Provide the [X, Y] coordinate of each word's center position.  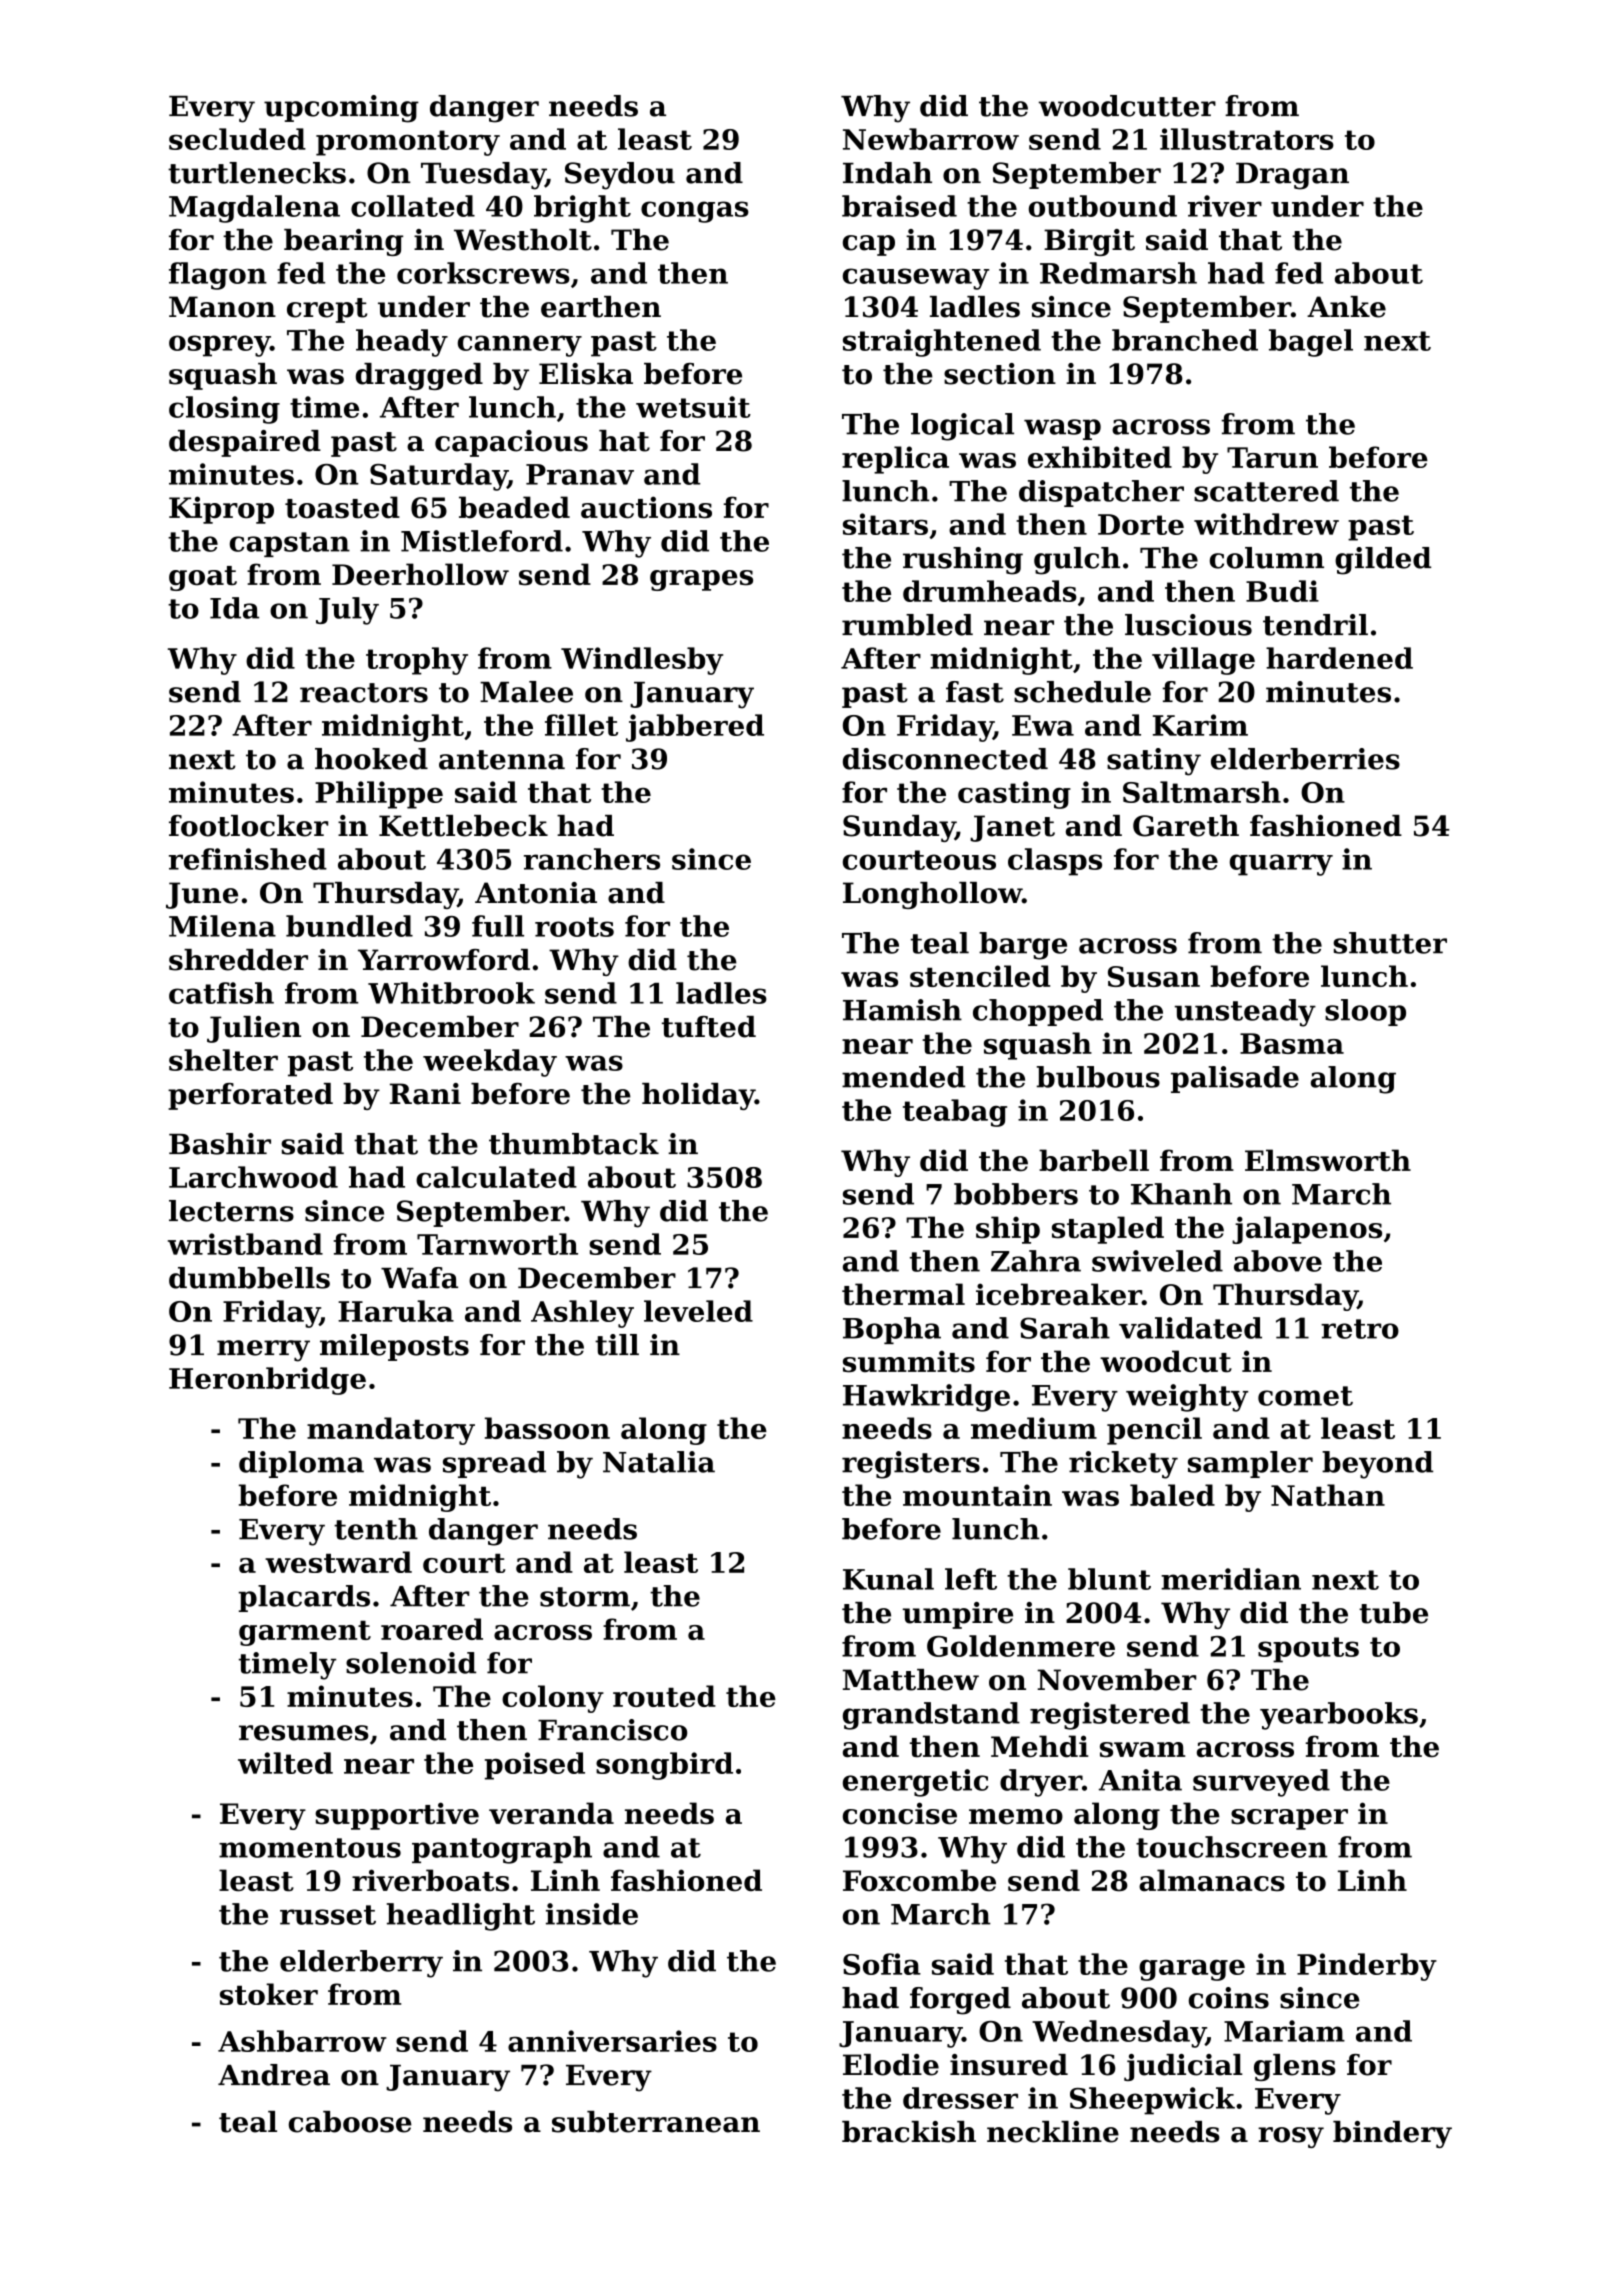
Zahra [1036, 1261]
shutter [1390, 943]
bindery [1392, 2134]
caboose [350, 2122]
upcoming [341, 109]
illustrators [1247, 139]
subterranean [656, 2122]
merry [263, 1351]
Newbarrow [931, 139]
